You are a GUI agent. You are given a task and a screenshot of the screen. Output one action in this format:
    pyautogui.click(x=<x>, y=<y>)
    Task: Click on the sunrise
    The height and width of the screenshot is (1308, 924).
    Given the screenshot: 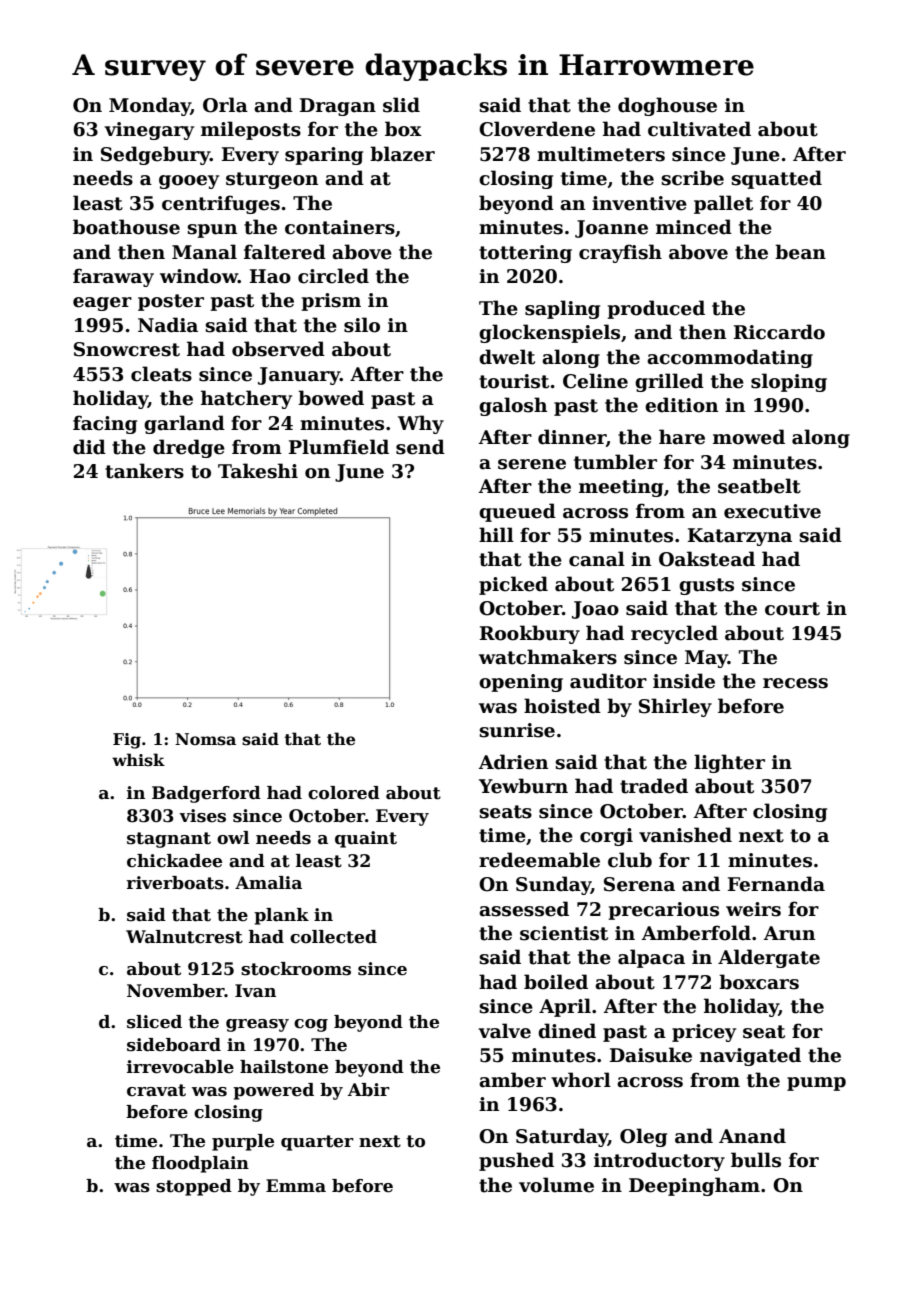 What is the action you would take?
    pyautogui.click(x=517, y=730)
